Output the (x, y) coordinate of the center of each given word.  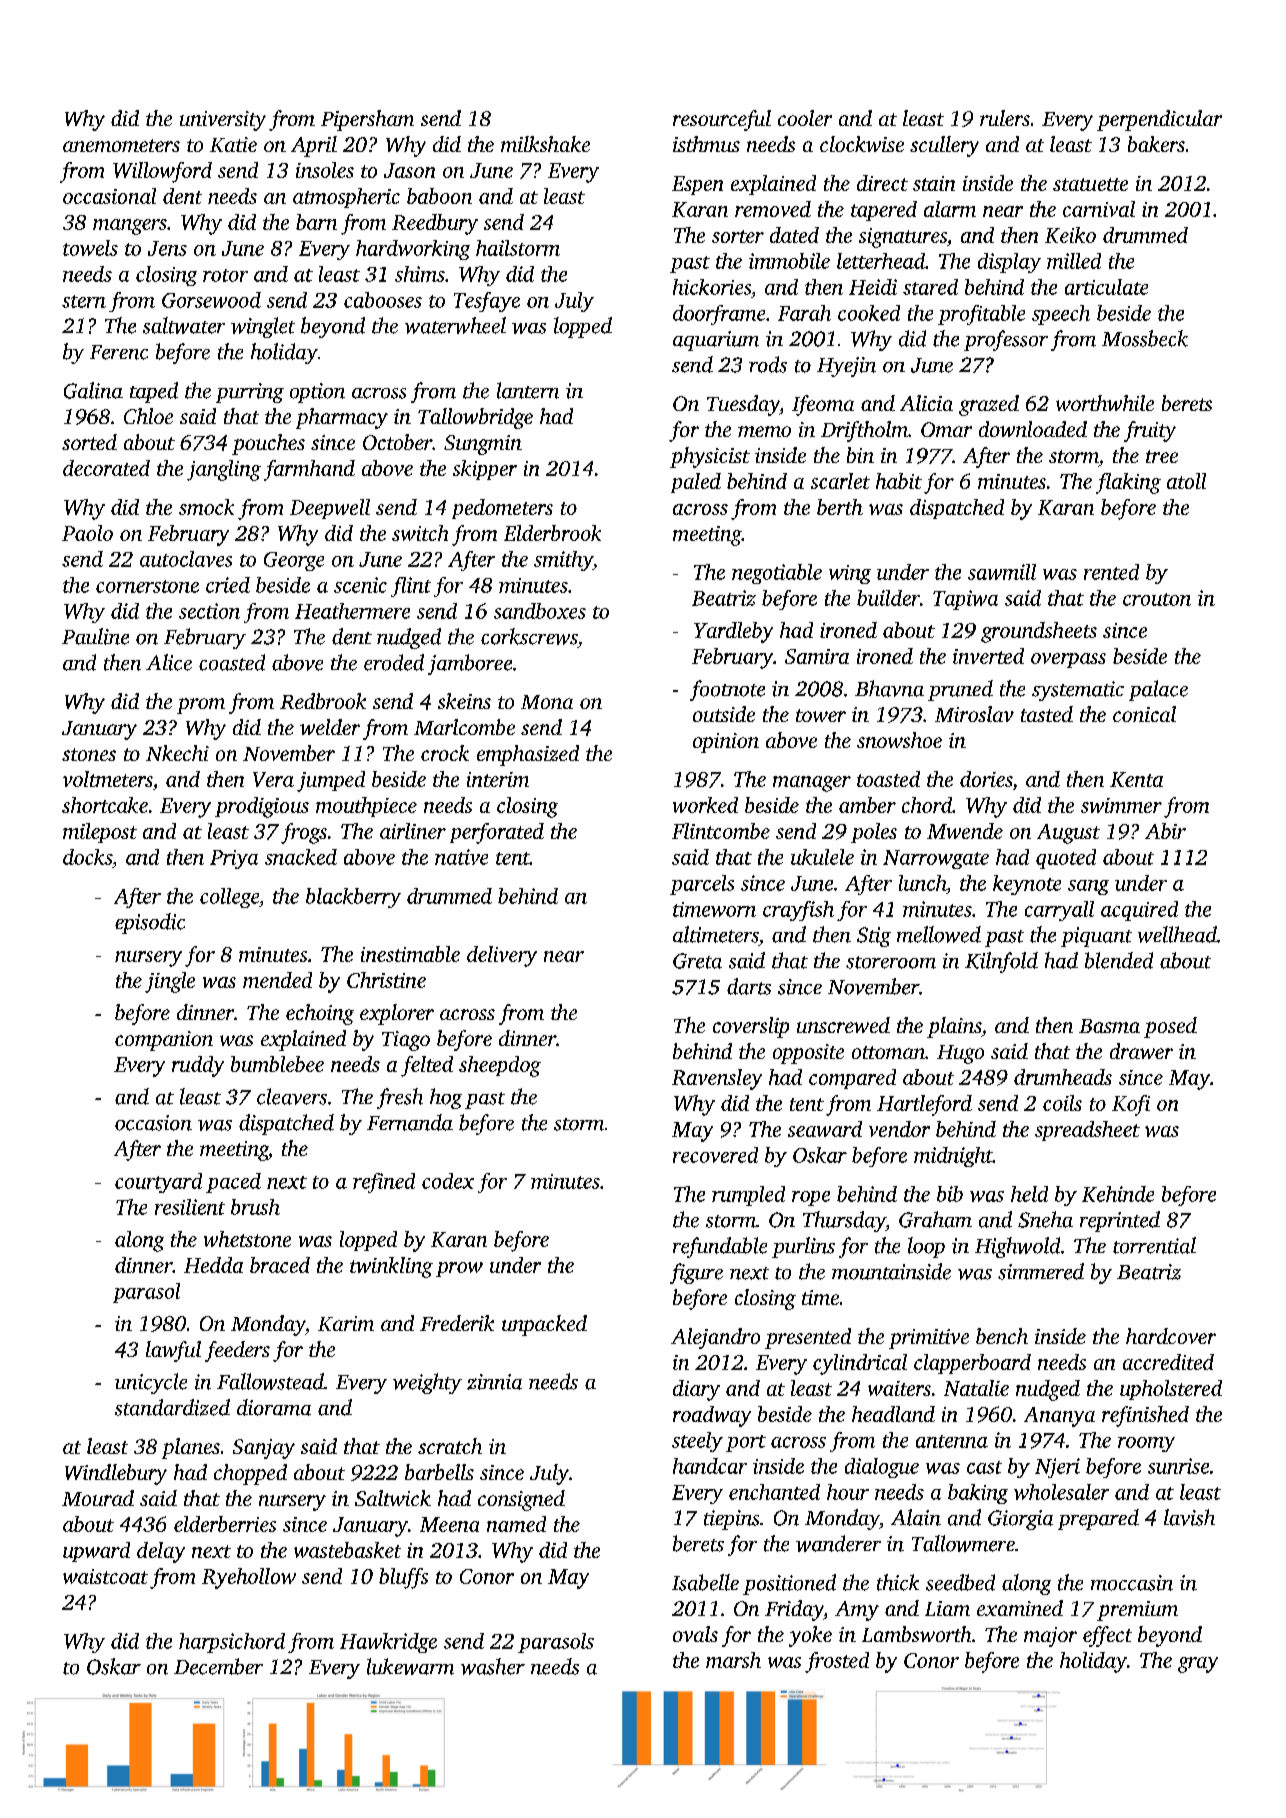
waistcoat (105, 1576)
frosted (837, 1662)
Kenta (1136, 779)
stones (89, 754)
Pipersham (367, 120)
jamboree (470, 664)
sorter (738, 236)
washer (493, 1666)
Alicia (926, 403)
